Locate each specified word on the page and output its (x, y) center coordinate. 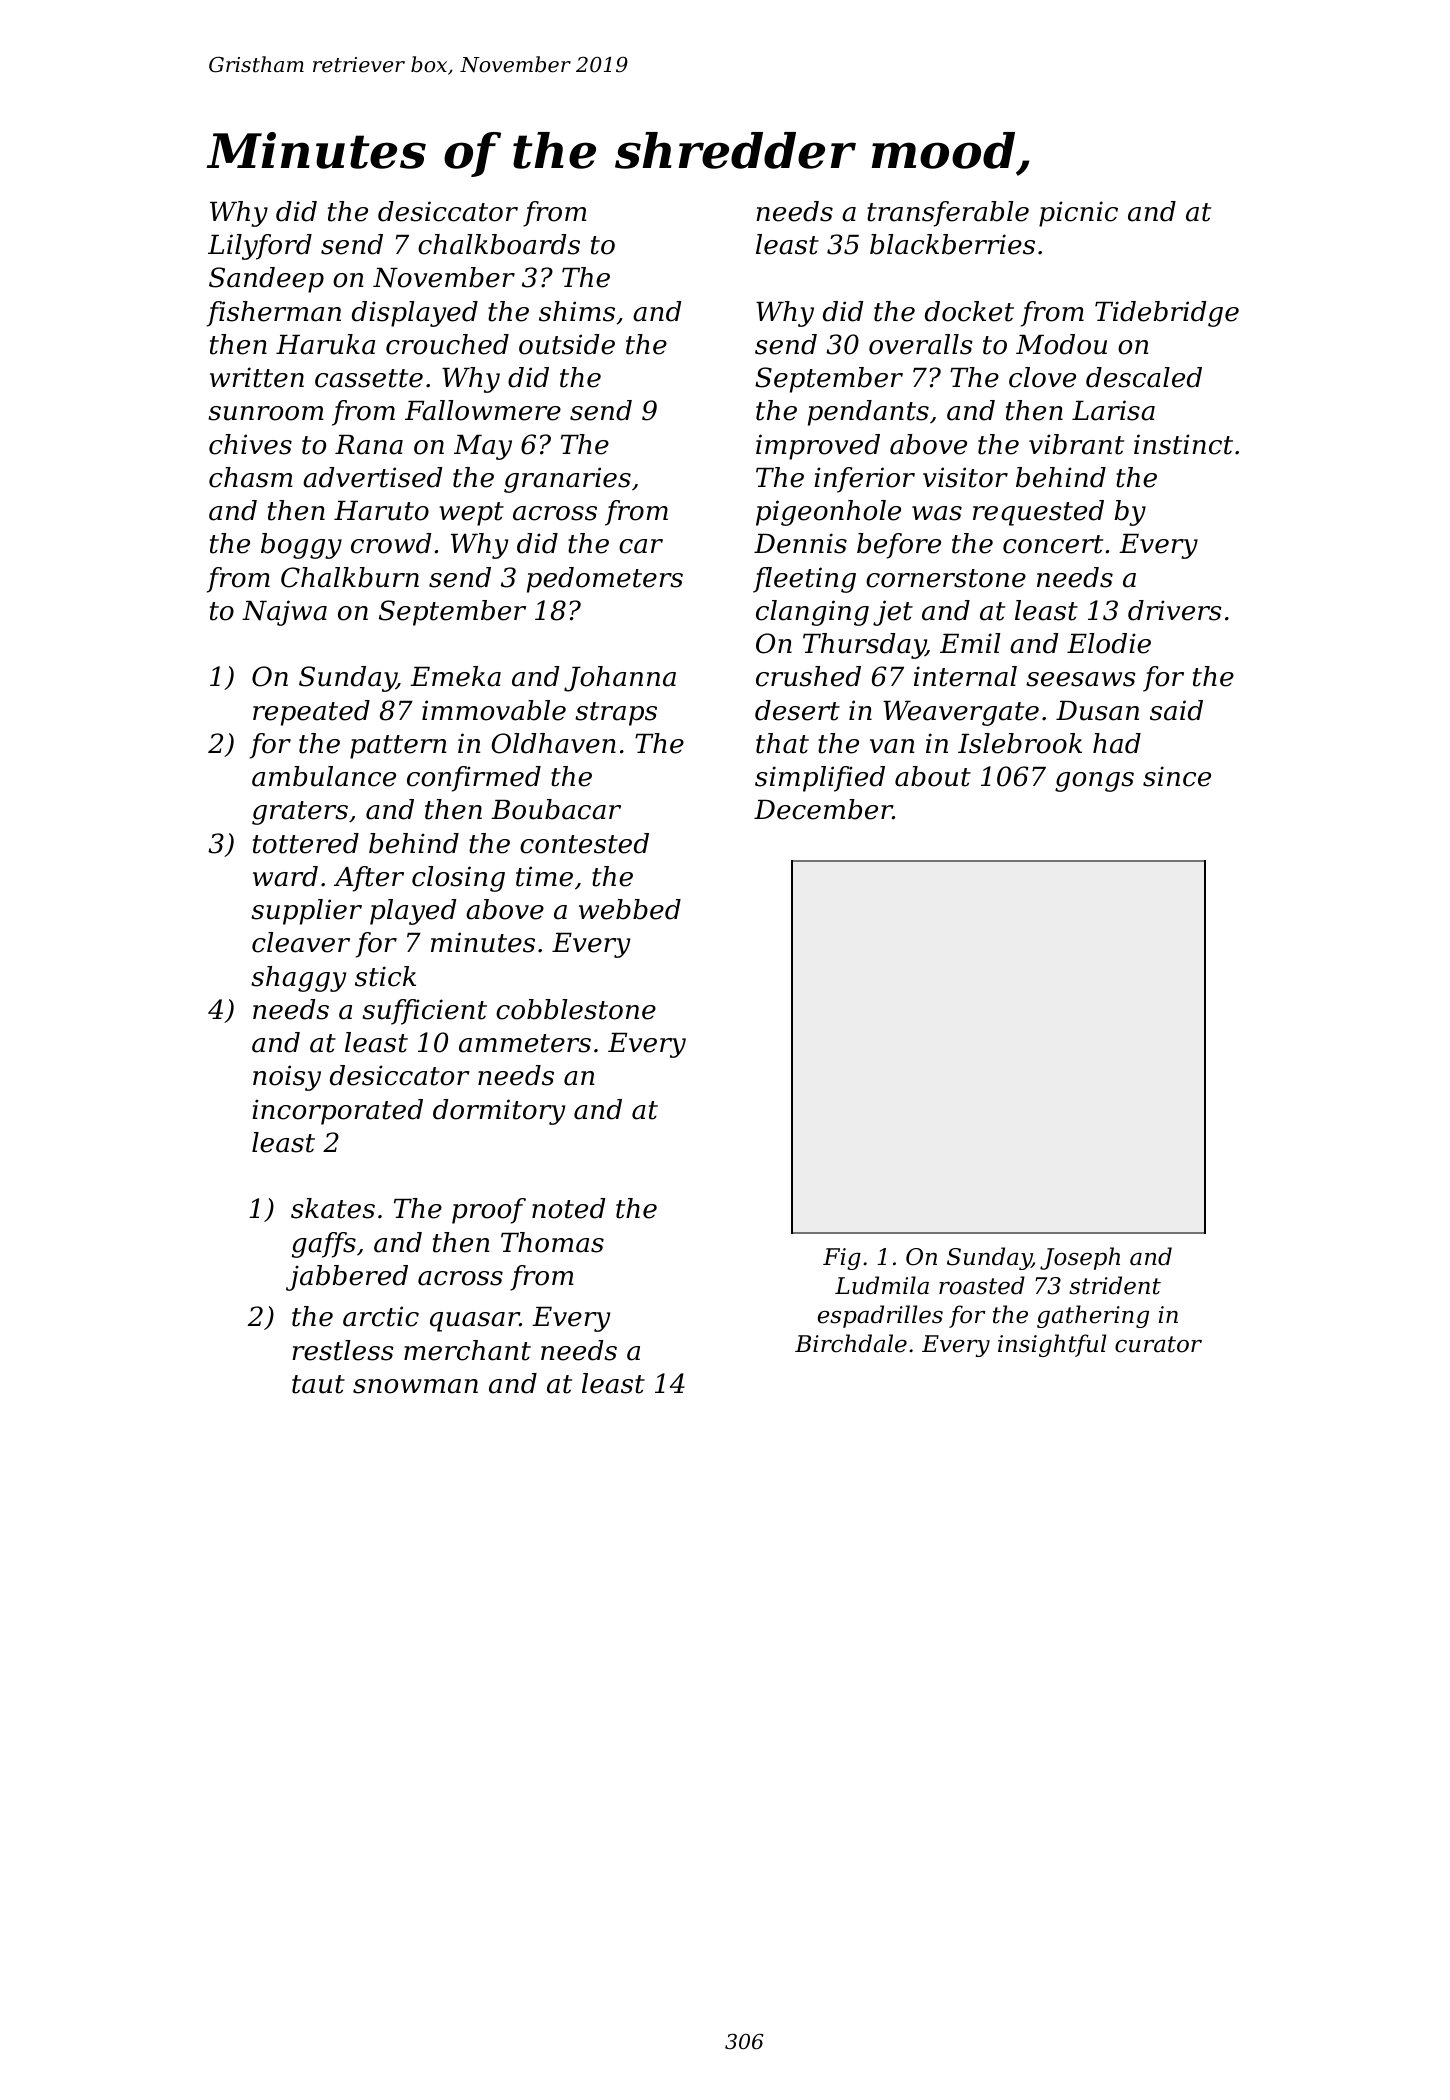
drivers (1175, 610)
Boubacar (556, 809)
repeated (311, 713)
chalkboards (499, 244)
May (483, 447)
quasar (475, 1322)
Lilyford (260, 247)
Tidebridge (1167, 314)
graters (300, 813)
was (937, 513)
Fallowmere (483, 410)
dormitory (499, 1112)
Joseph (1080, 1258)
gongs (1094, 782)
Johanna (620, 679)
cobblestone (576, 1009)
